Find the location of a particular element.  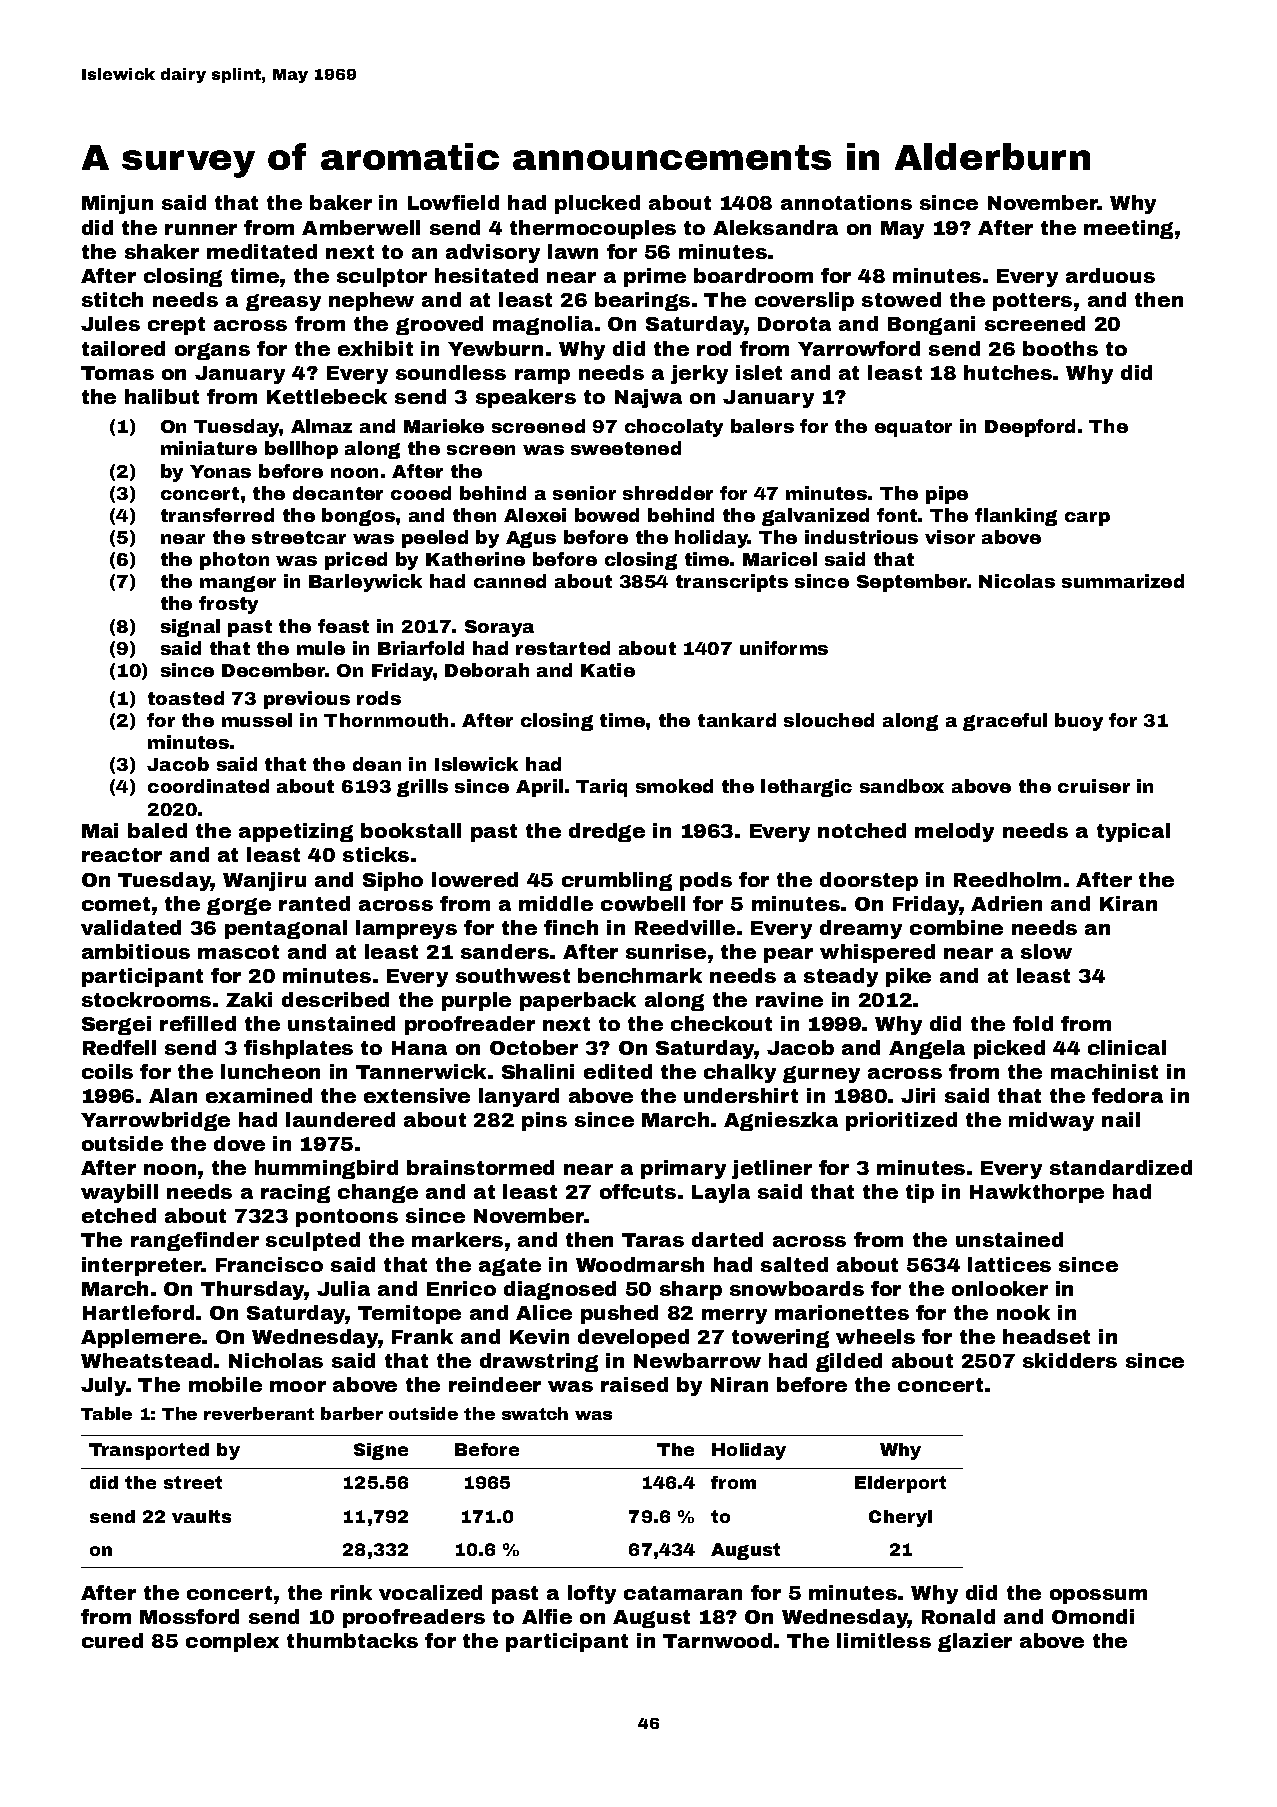

combine is located at coordinates (956, 927).
